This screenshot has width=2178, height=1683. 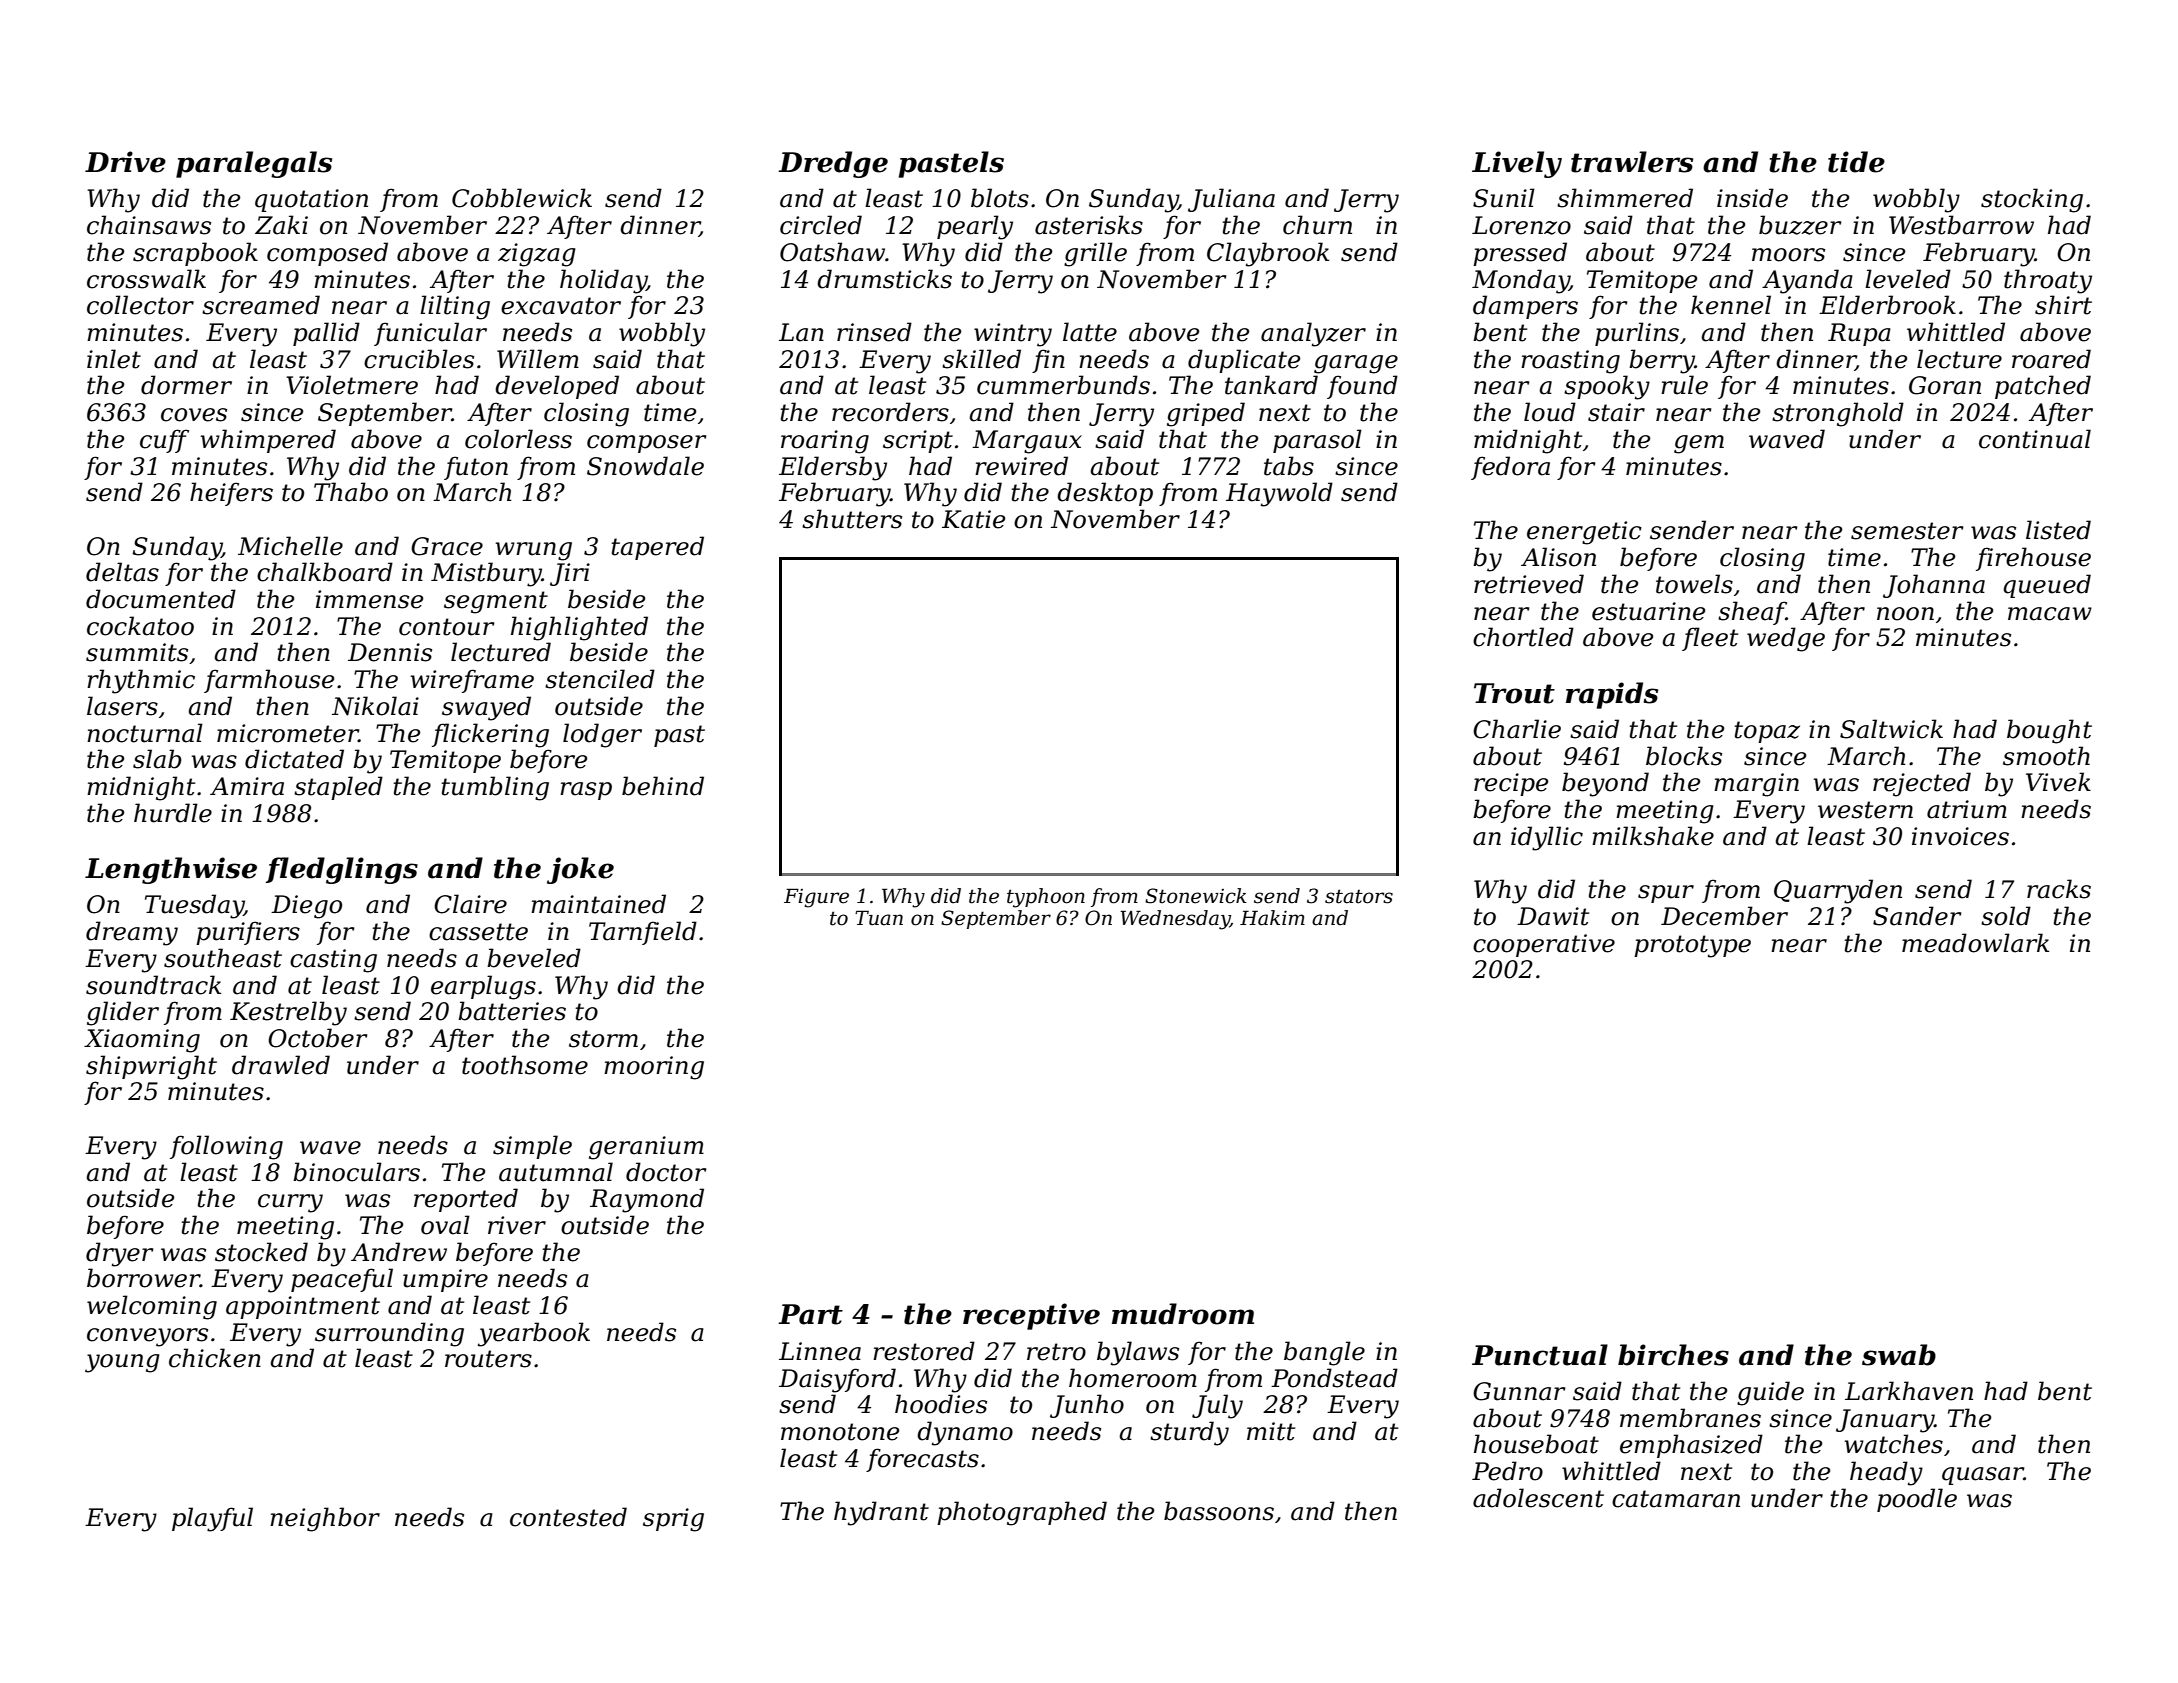 What do you see at coordinates (1313, 334) in the screenshot?
I see `analyzer` at bounding box center [1313, 334].
